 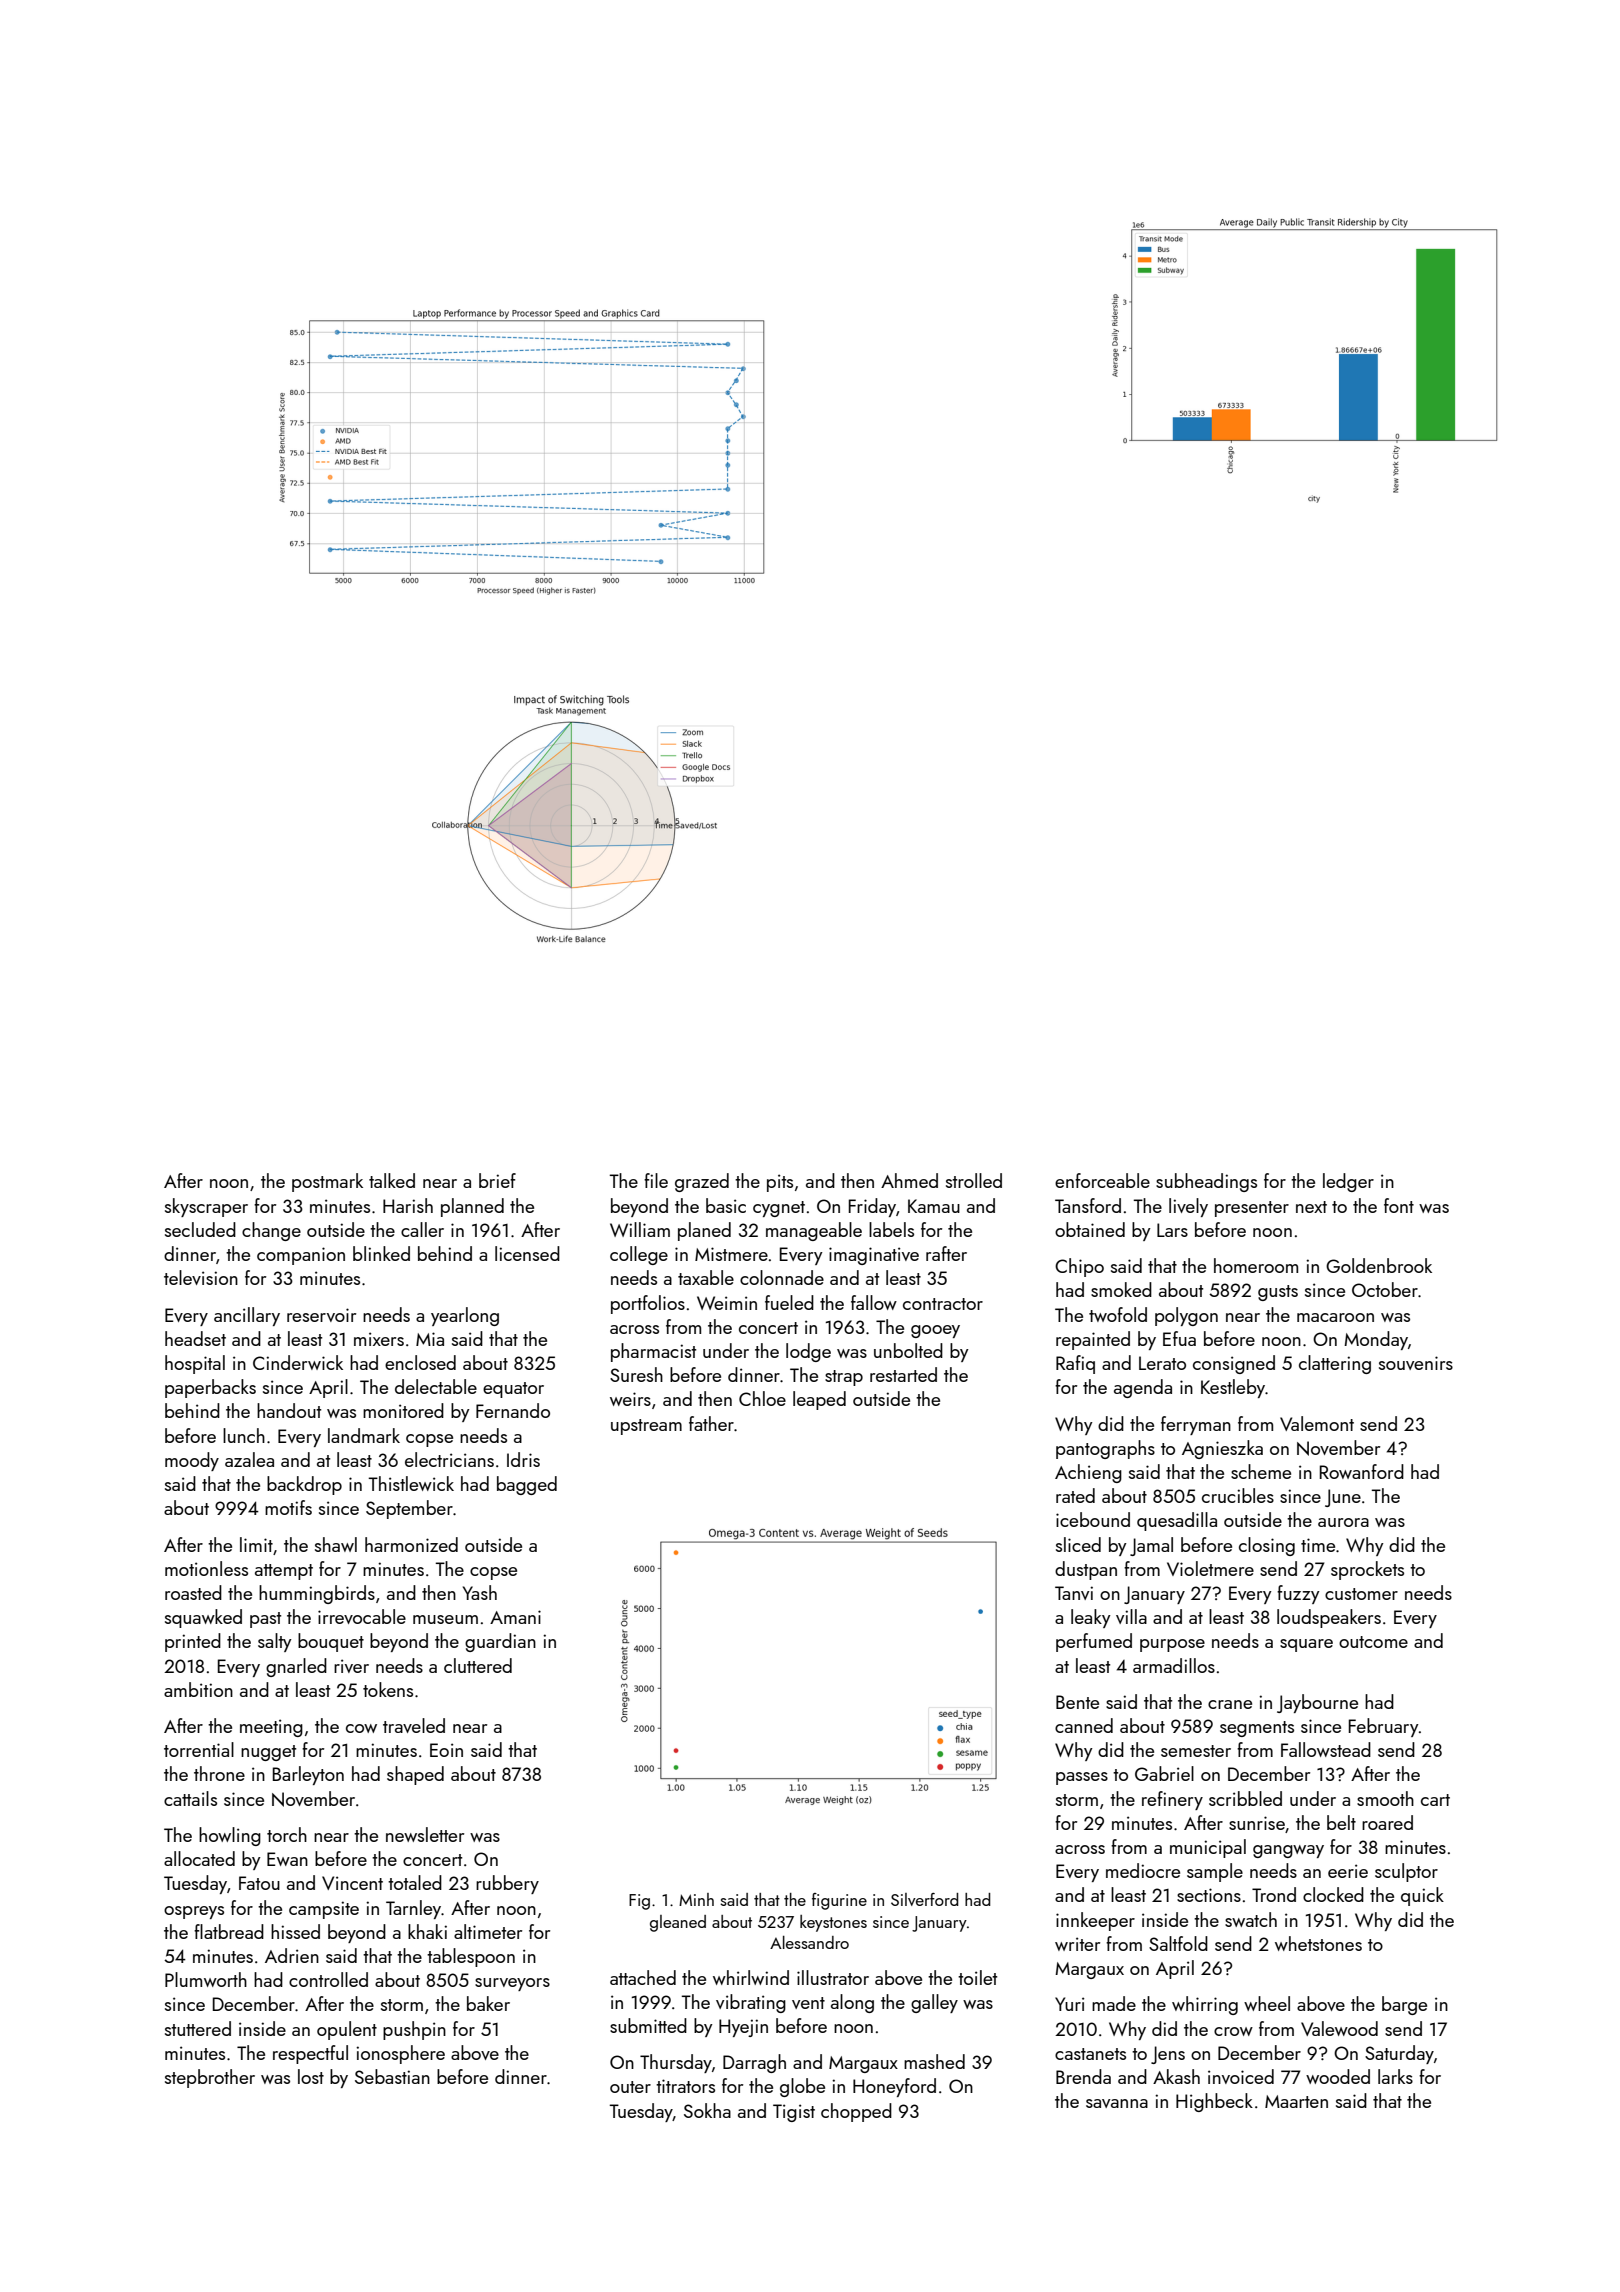 What do you see at coordinates (1102, 1180) in the page?
I see `enforceable` at bounding box center [1102, 1180].
